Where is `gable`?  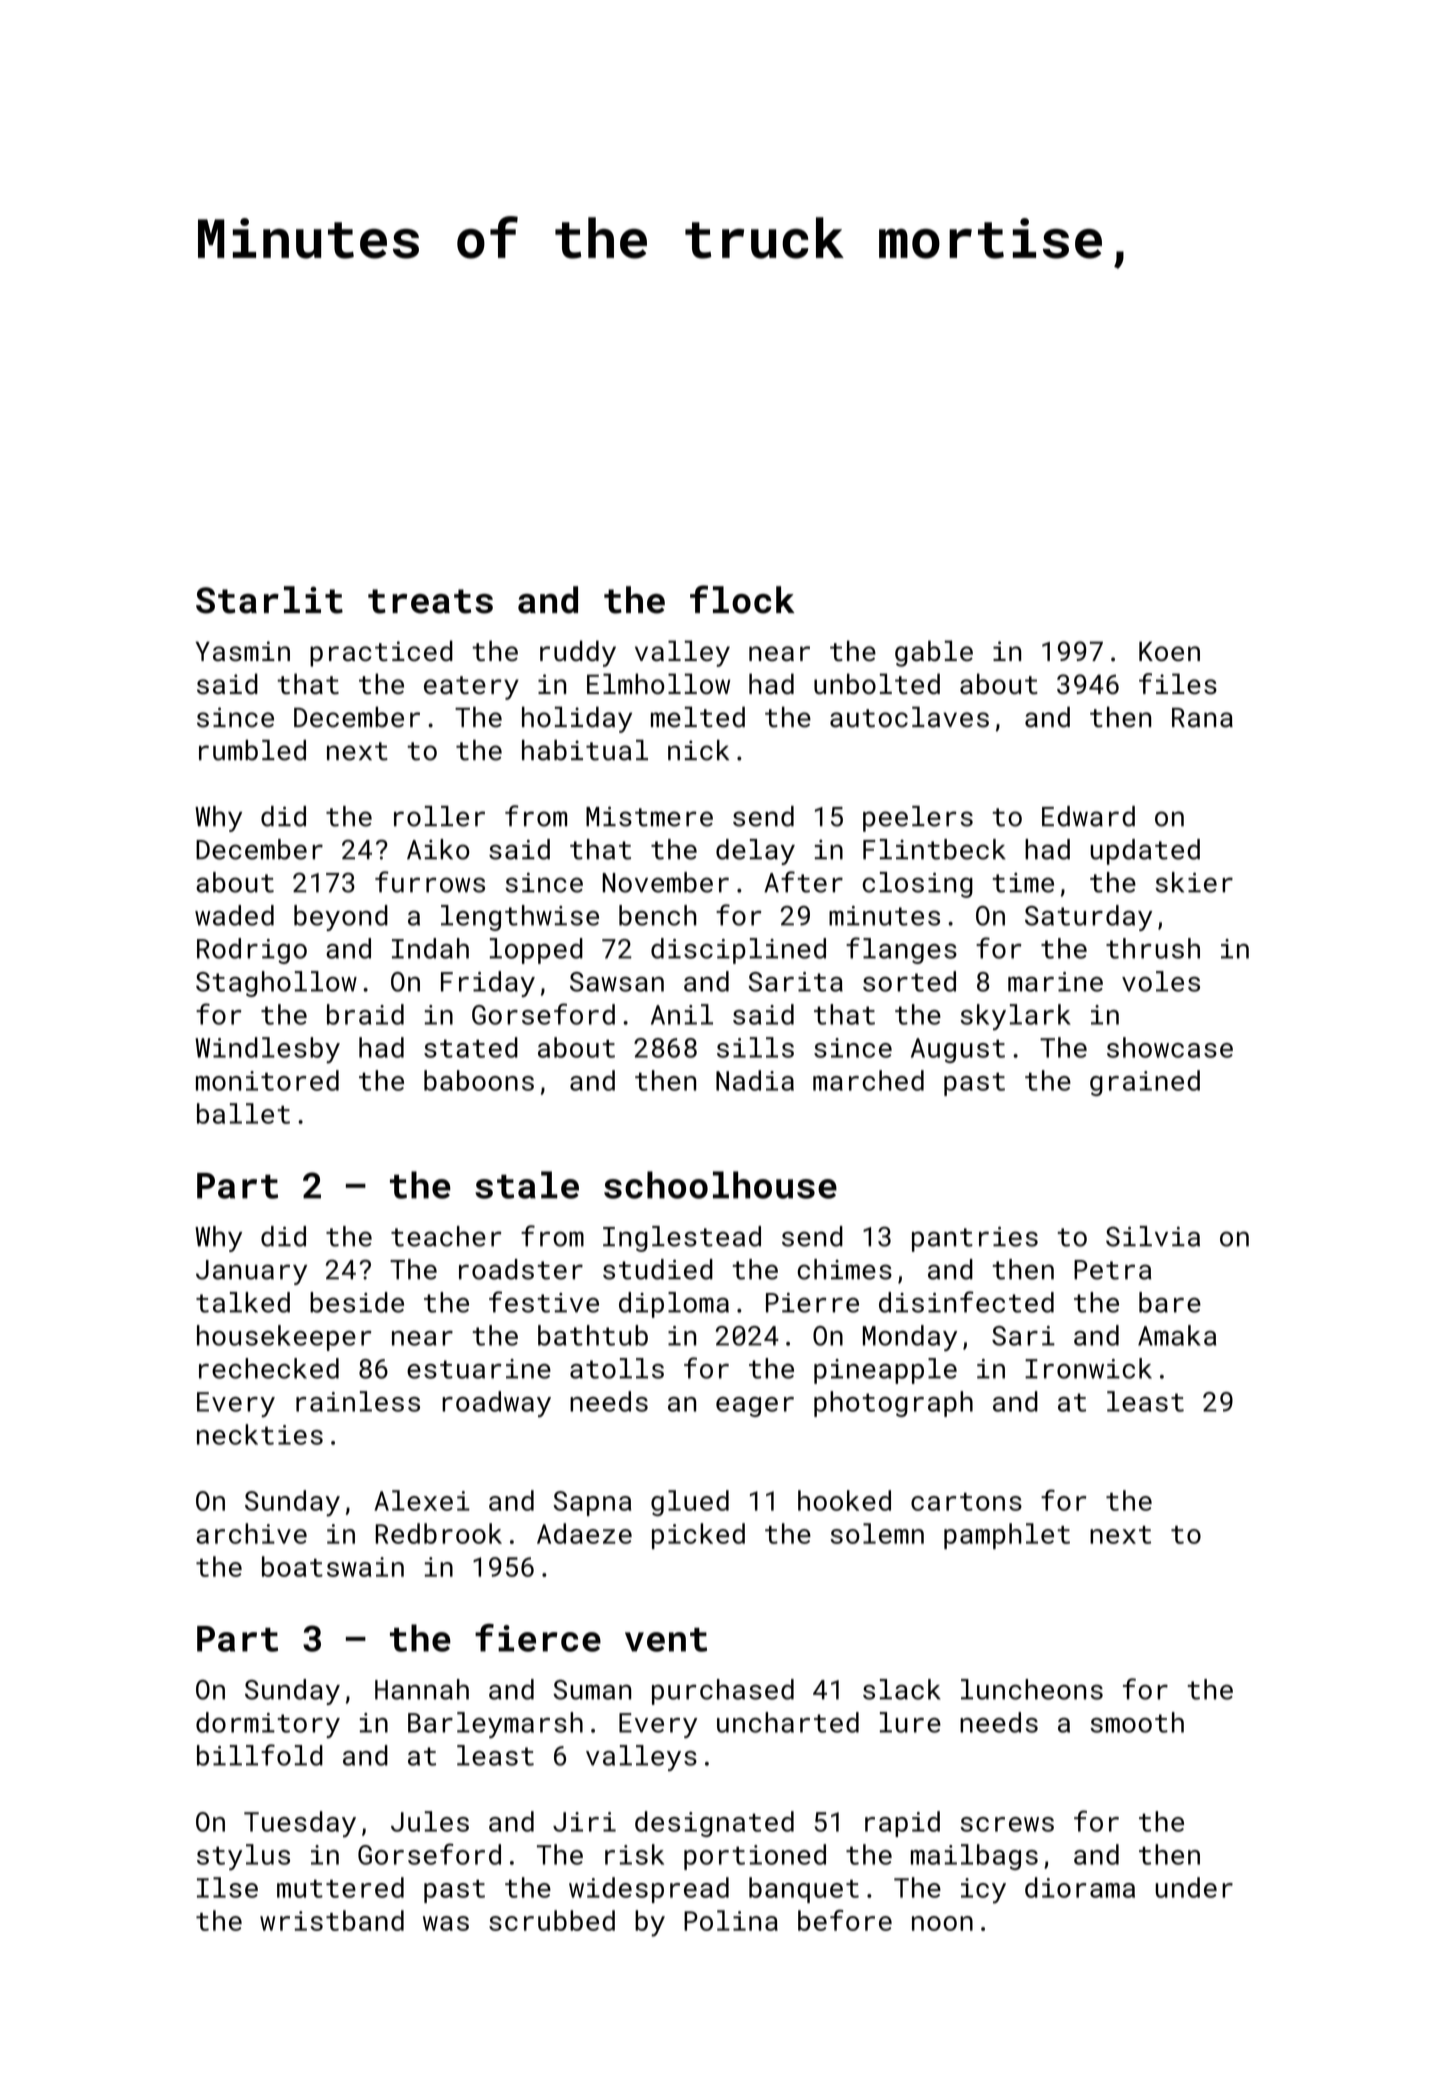
gable is located at coordinates (934, 653).
